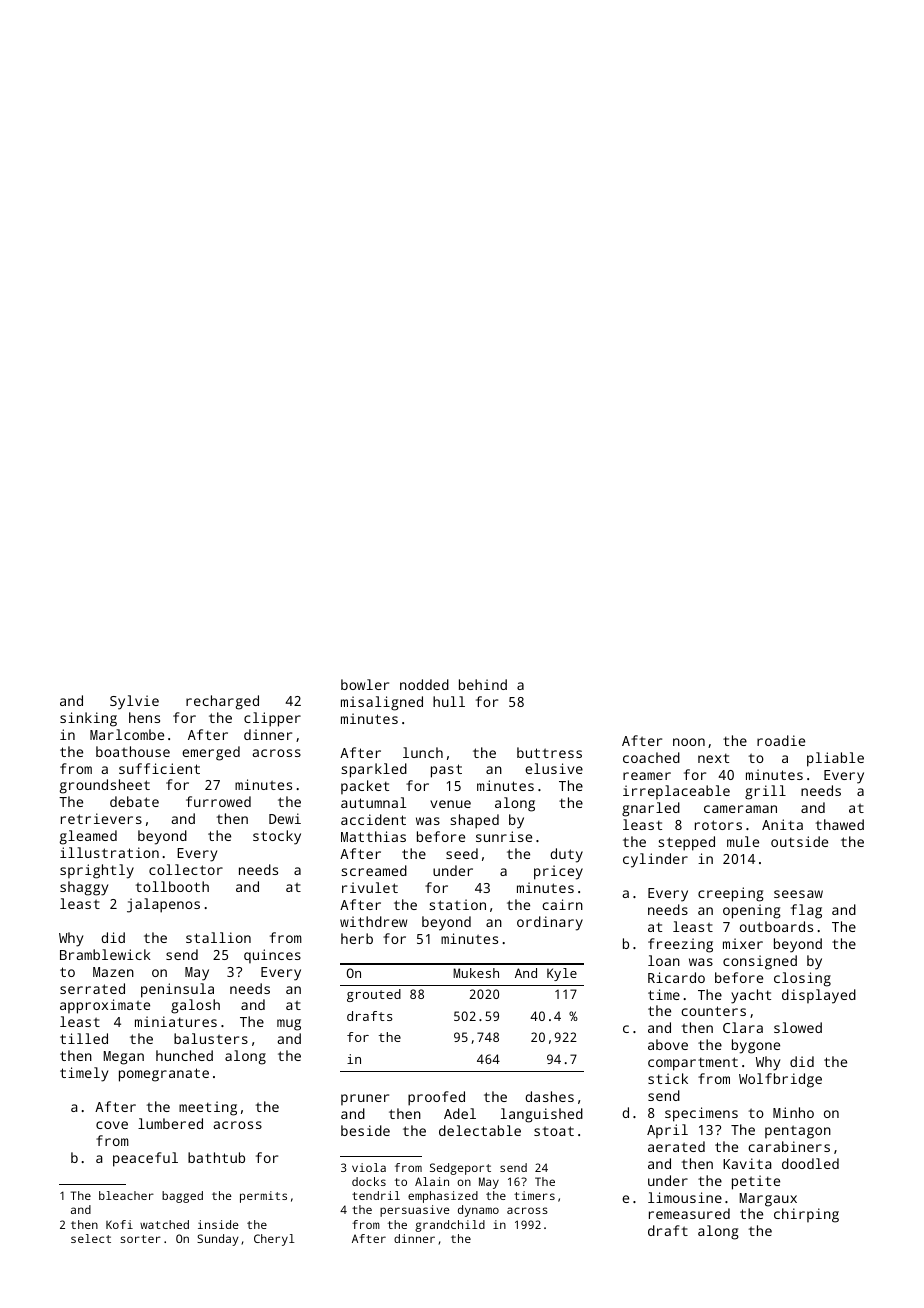 Image resolution: width=924 pixels, height=1308 pixels. Describe the element at coordinates (112, 1125) in the screenshot. I see `cove` at that location.
